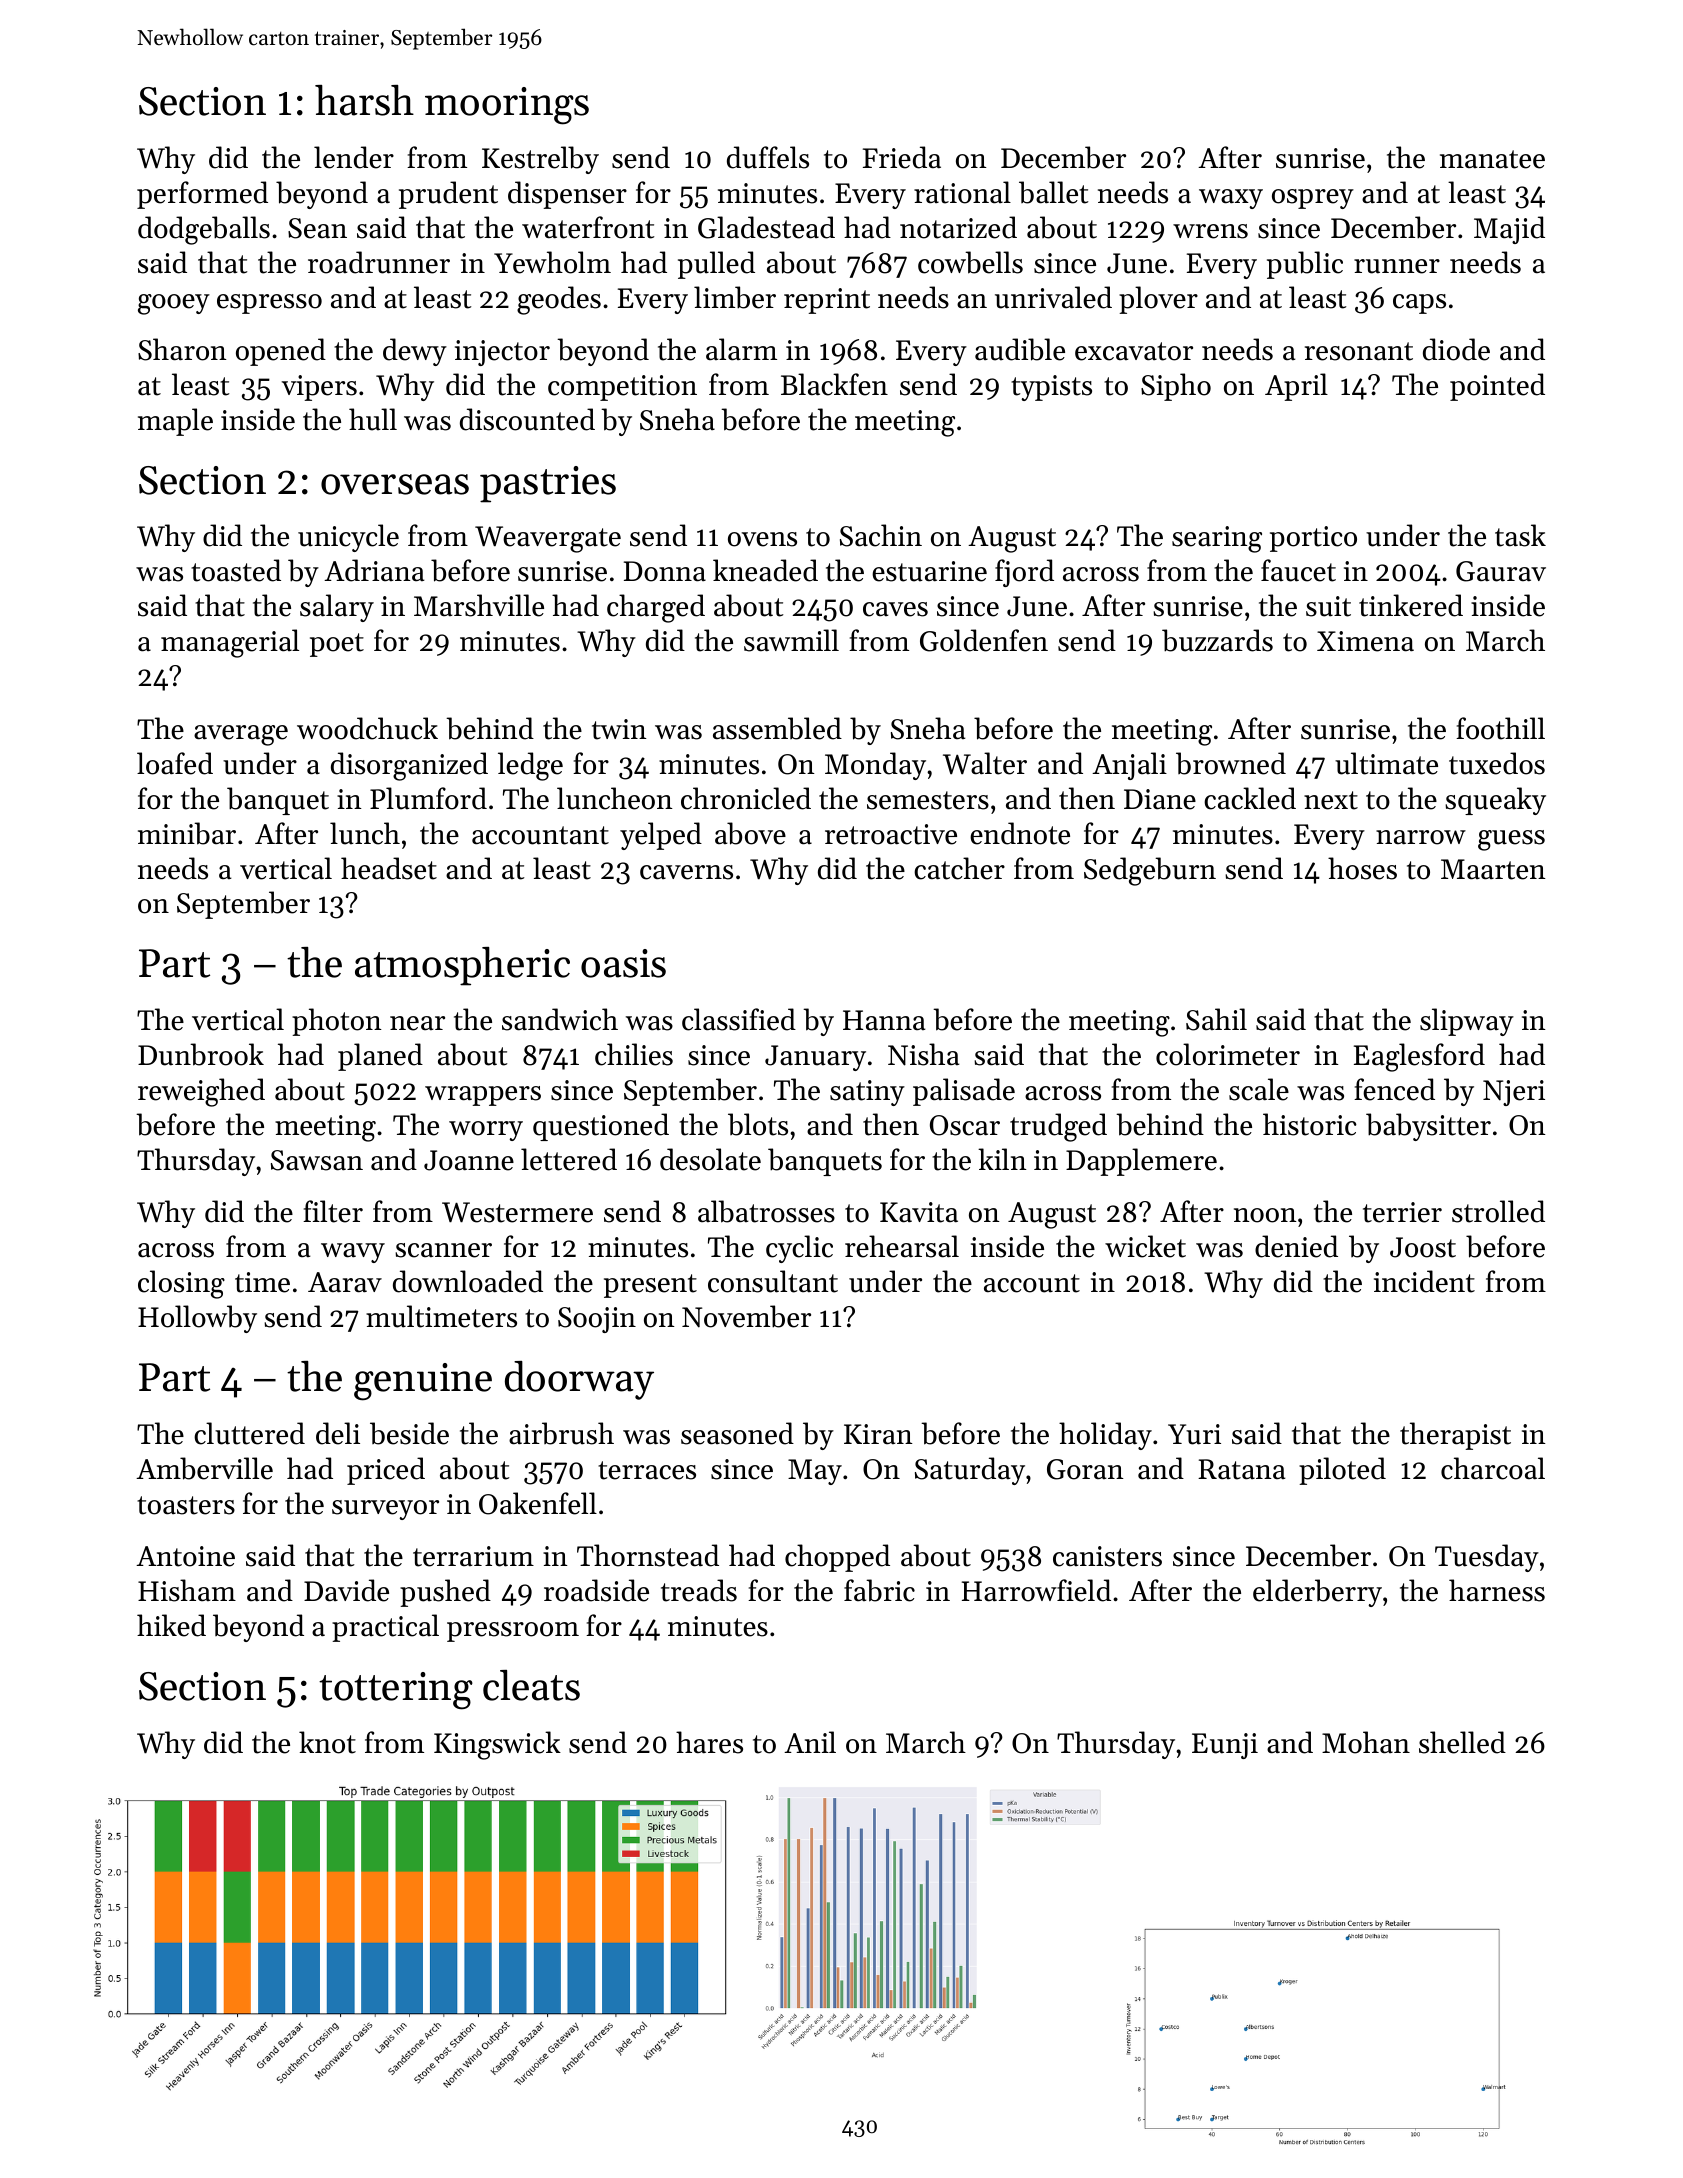 The image size is (1683, 2178). I want to click on surveyor, so click(385, 1510).
